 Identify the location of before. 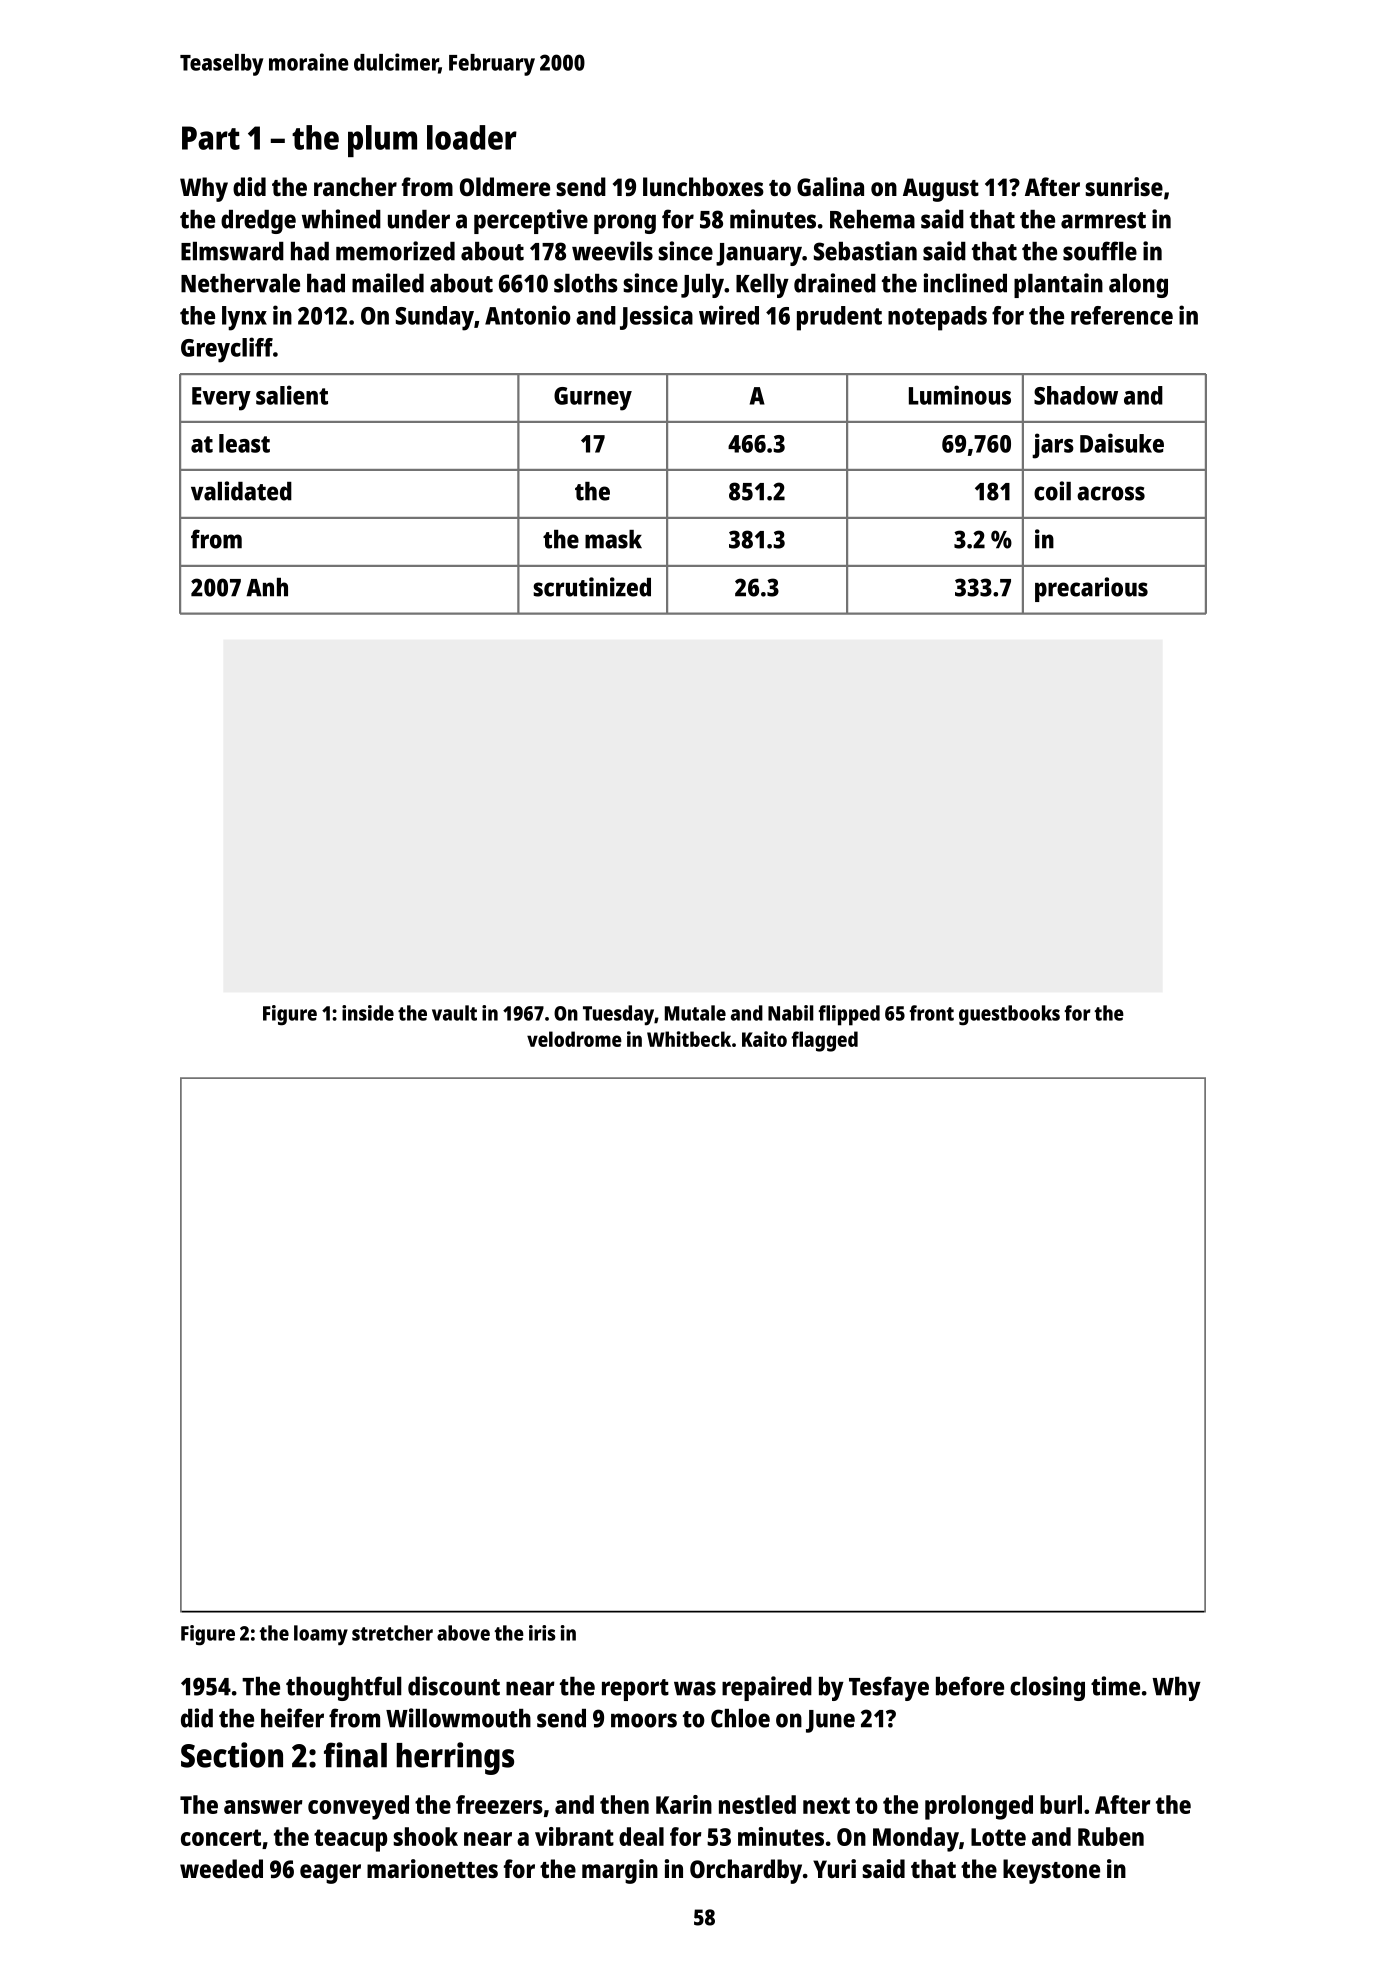
(970, 1686).
